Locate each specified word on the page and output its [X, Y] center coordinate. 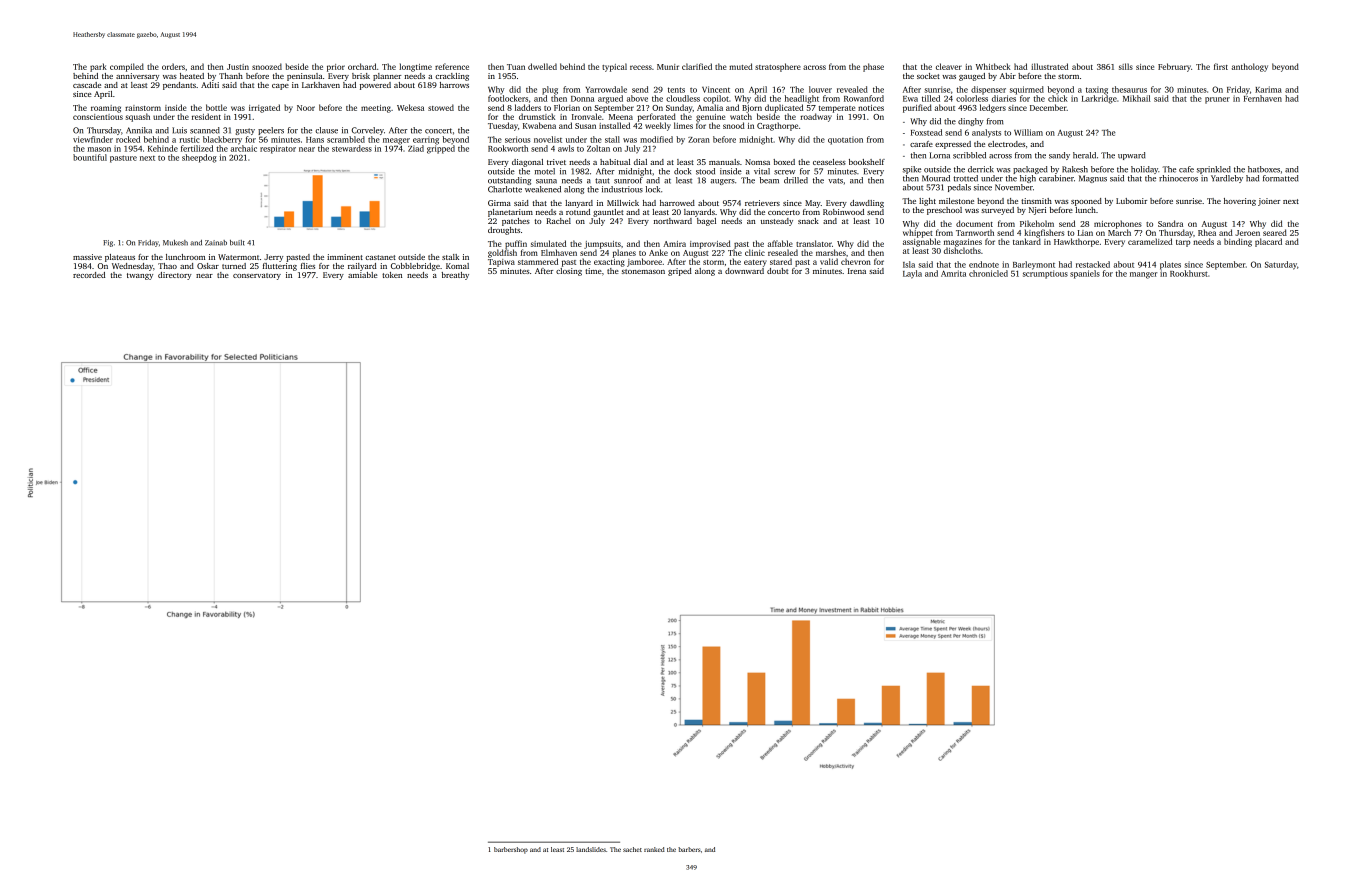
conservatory [257, 276]
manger [1143, 275]
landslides [591, 849]
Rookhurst [1189, 273]
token [392, 275]
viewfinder [93, 139]
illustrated [1049, 66]
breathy [455, 276]
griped [680, 272]
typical [614, 67]
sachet [632, 849]
